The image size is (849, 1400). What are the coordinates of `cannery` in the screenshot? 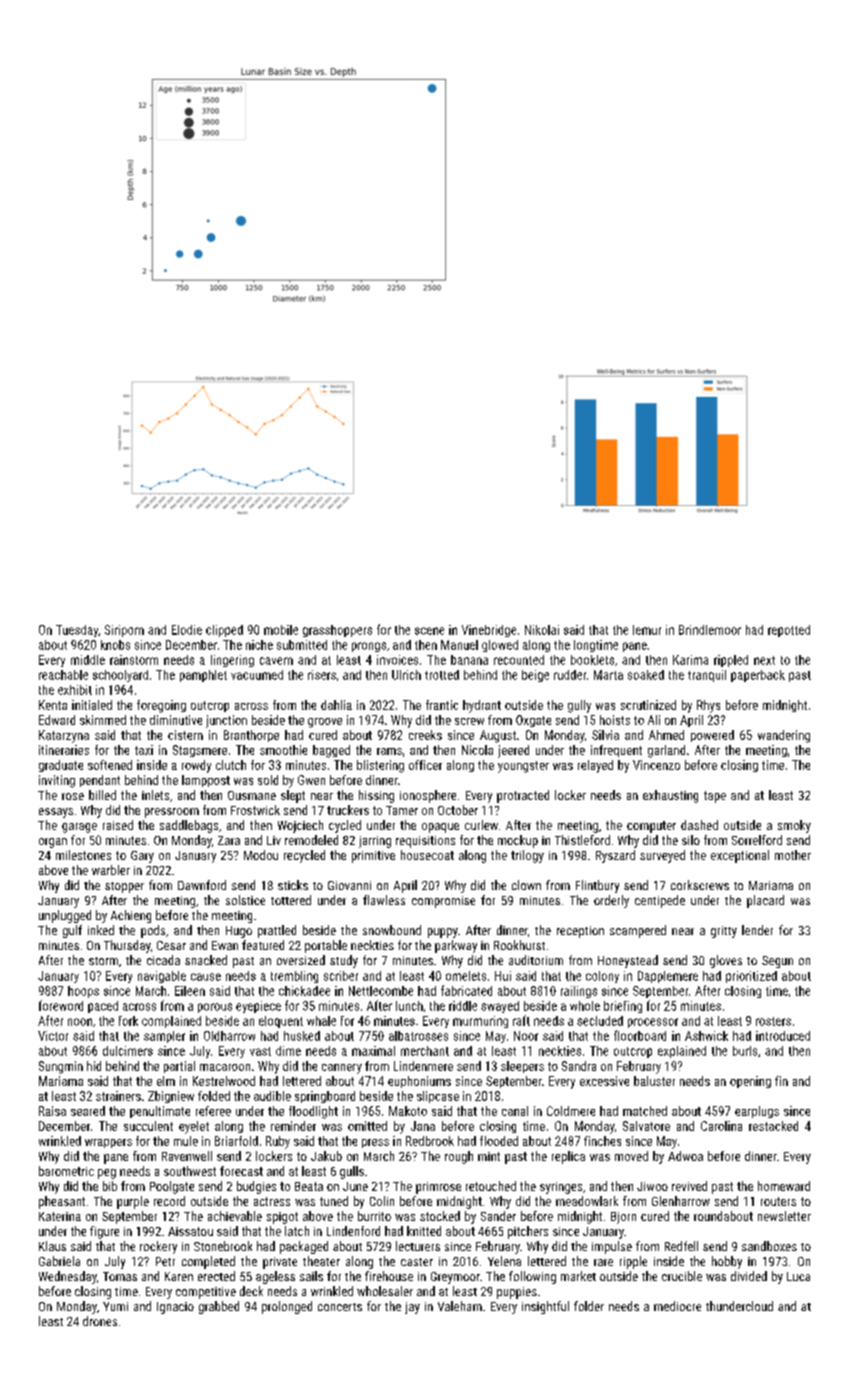 It's located at (342, 1069).
